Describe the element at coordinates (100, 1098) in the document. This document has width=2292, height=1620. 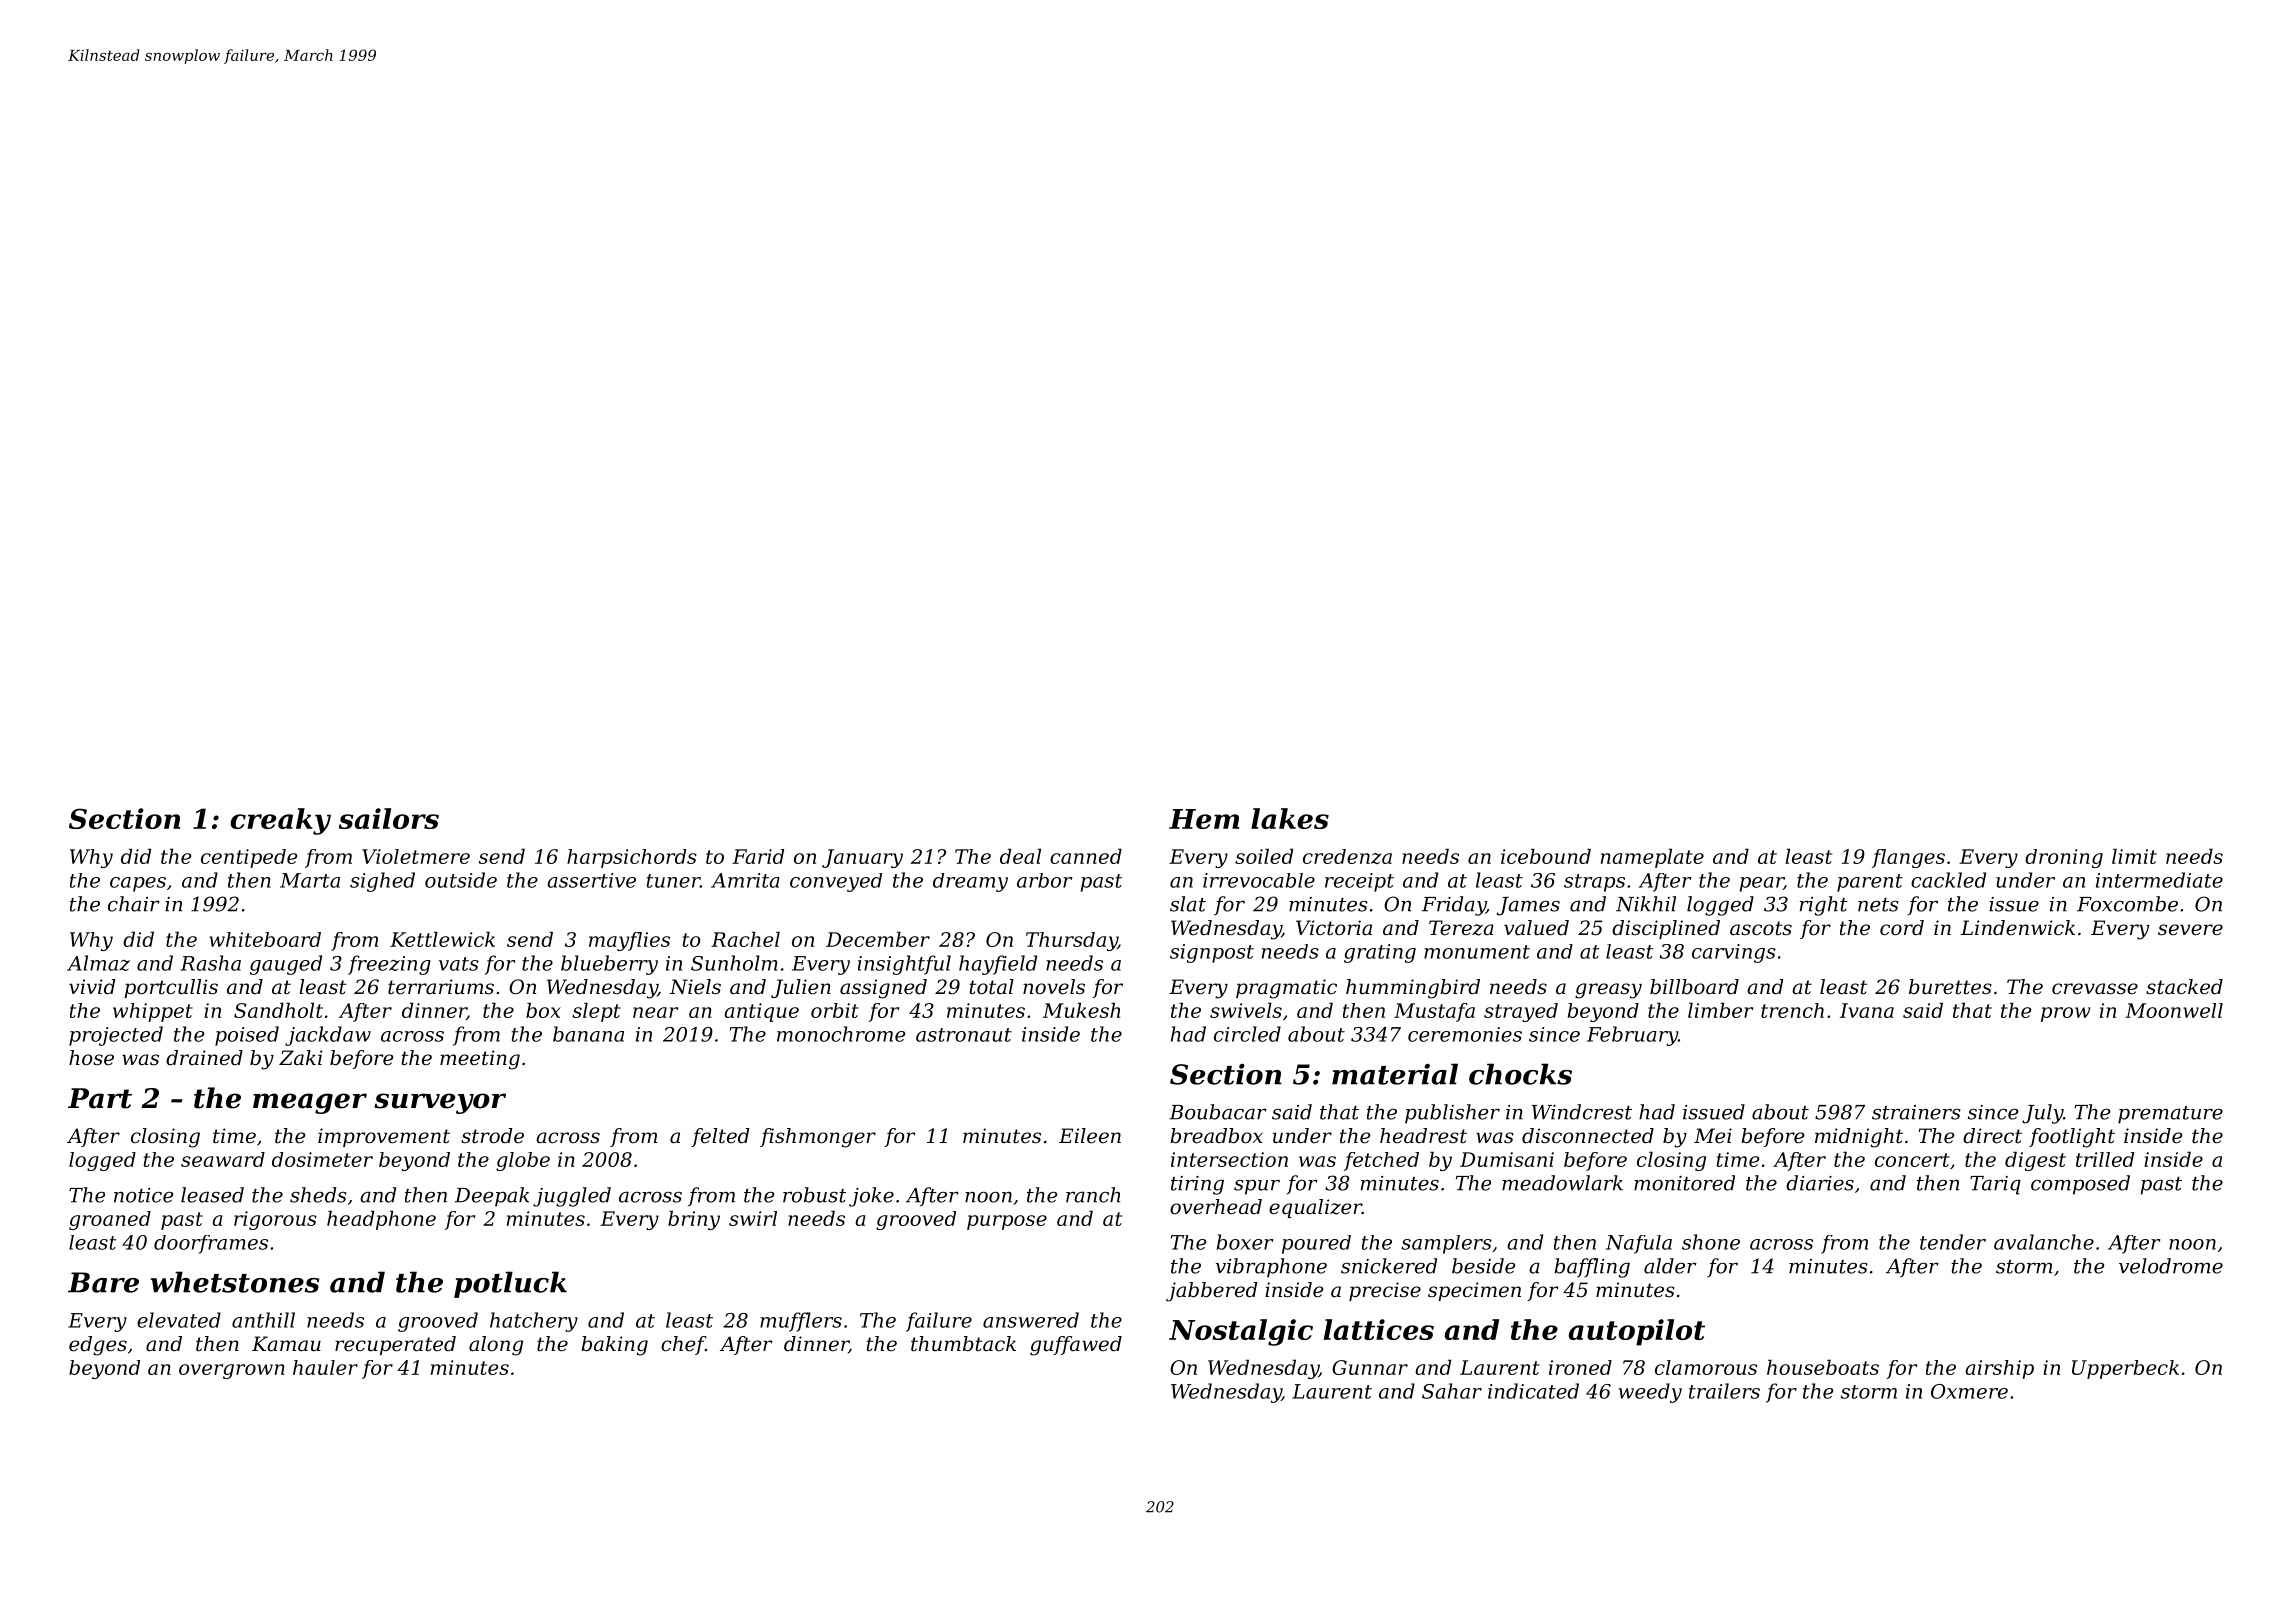
I see `Part` at that location.
